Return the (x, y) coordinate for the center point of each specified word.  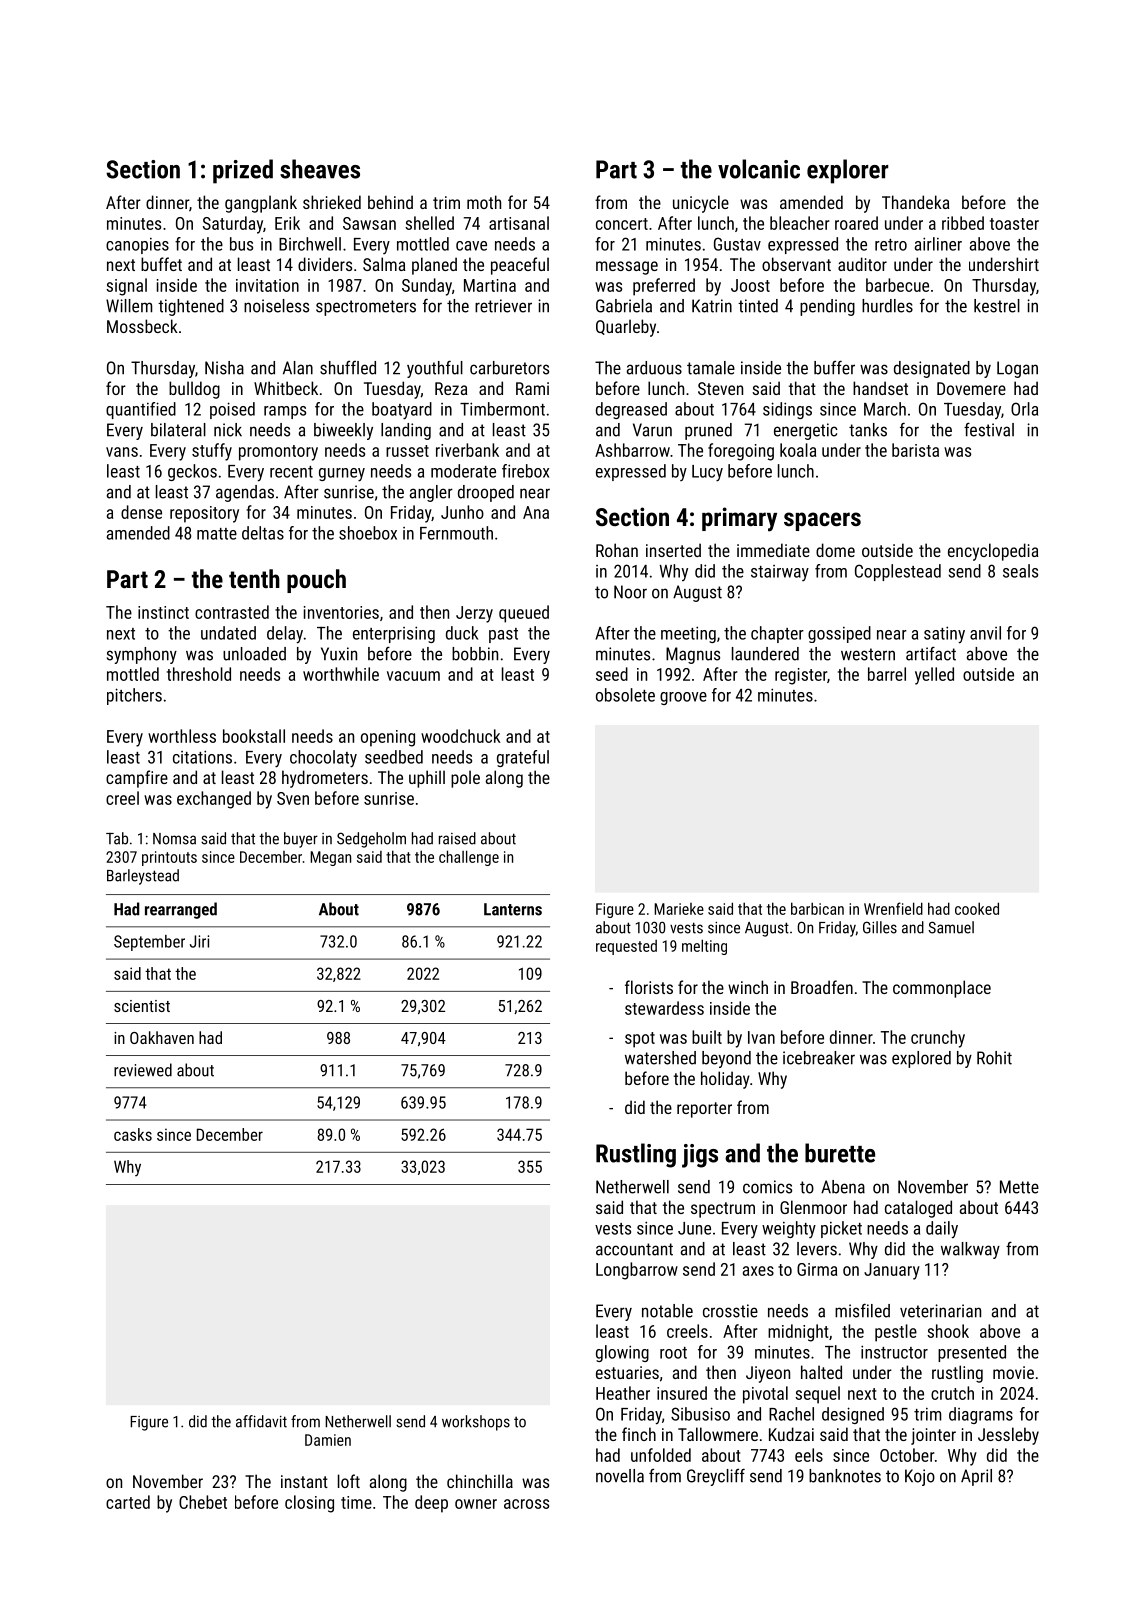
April (976, 1477)
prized (243, 171)
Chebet (203, 1502)
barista (915, 450)
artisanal (519, 223)
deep (431, 1504)
